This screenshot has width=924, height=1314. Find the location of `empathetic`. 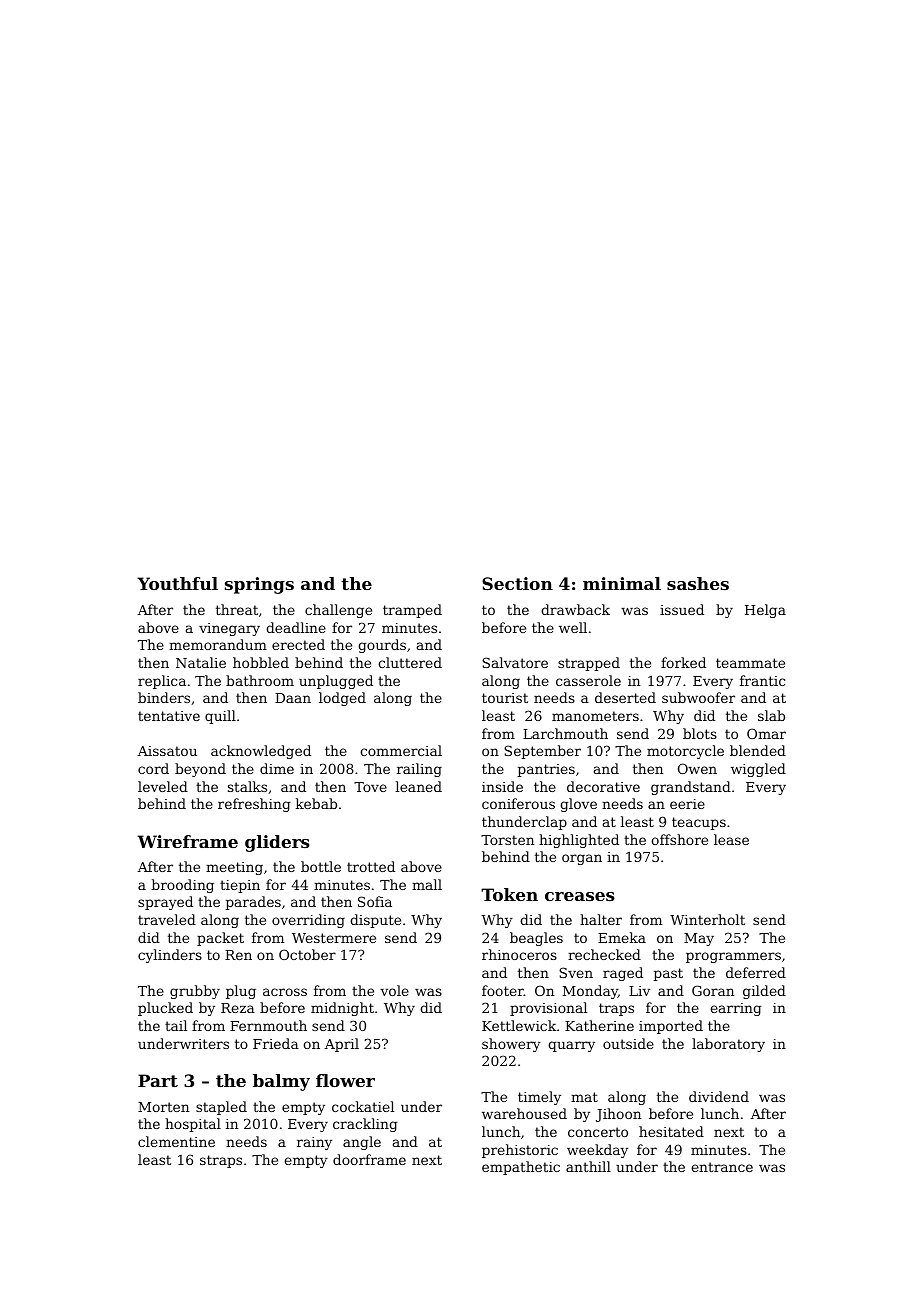

empathetic is located at coordinates (521, 1168).
